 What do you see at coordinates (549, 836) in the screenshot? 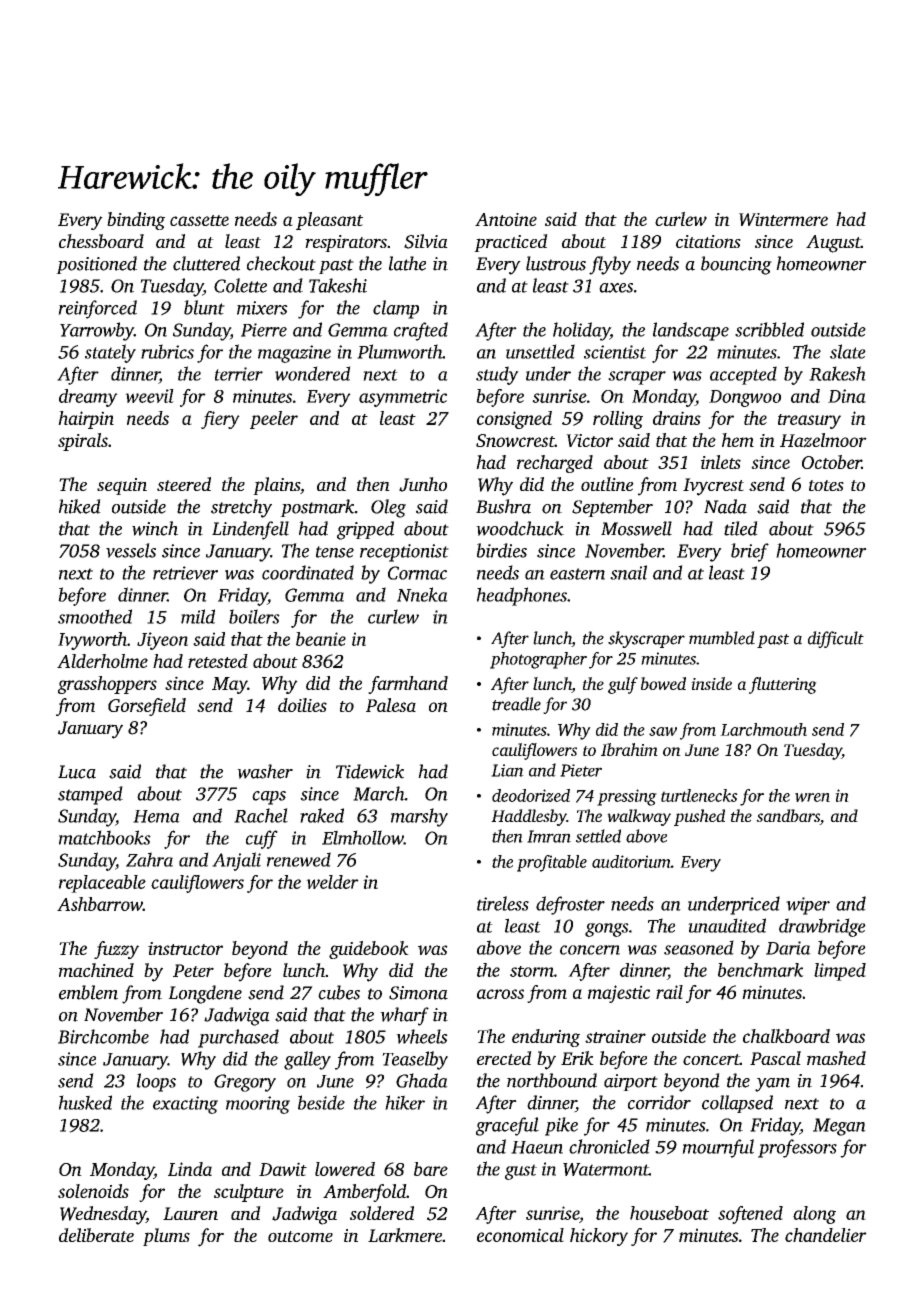
I see `Imran` at bounding box center [549, 836].
